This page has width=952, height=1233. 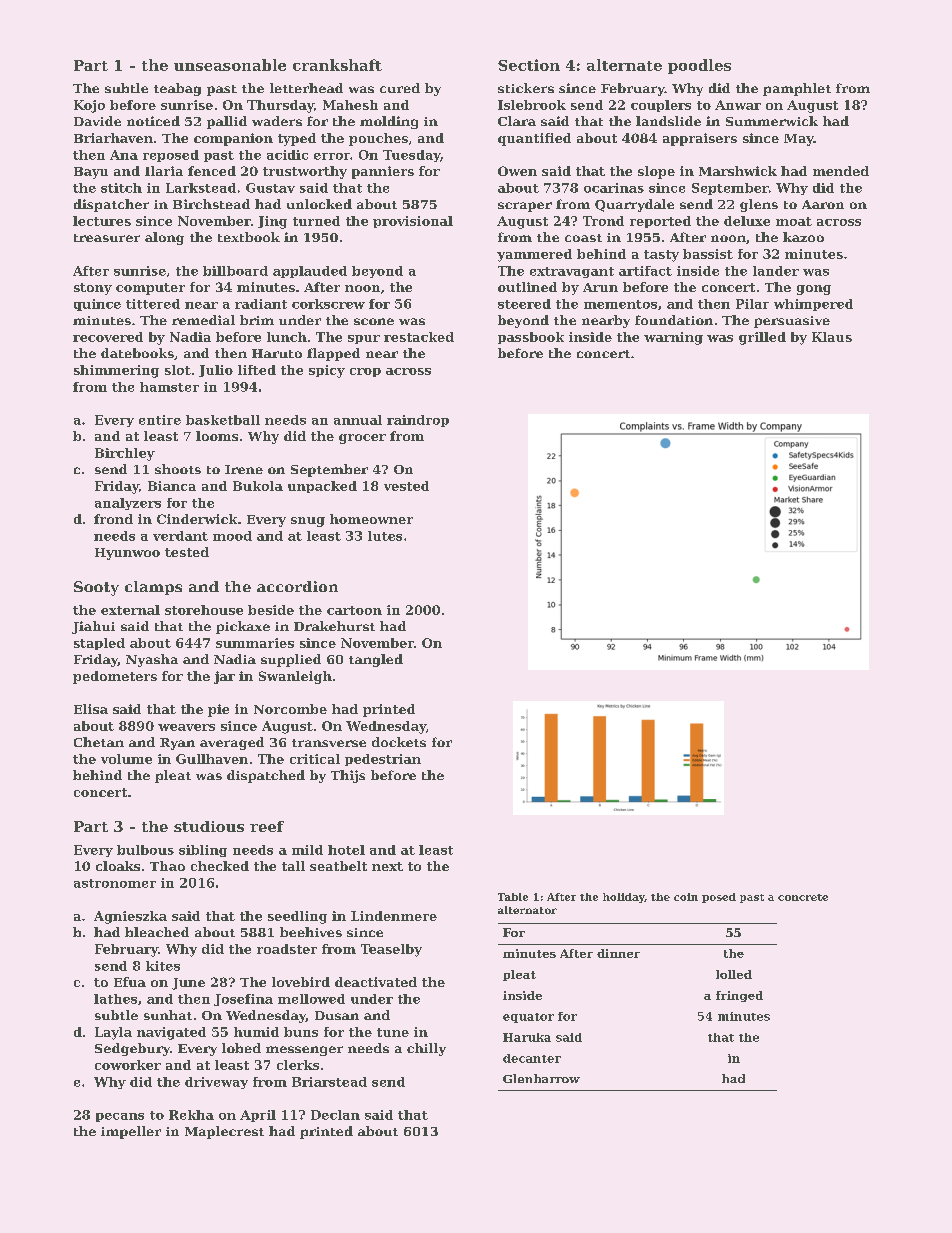 I want to click on pouches, so click(x=378, y=139).
